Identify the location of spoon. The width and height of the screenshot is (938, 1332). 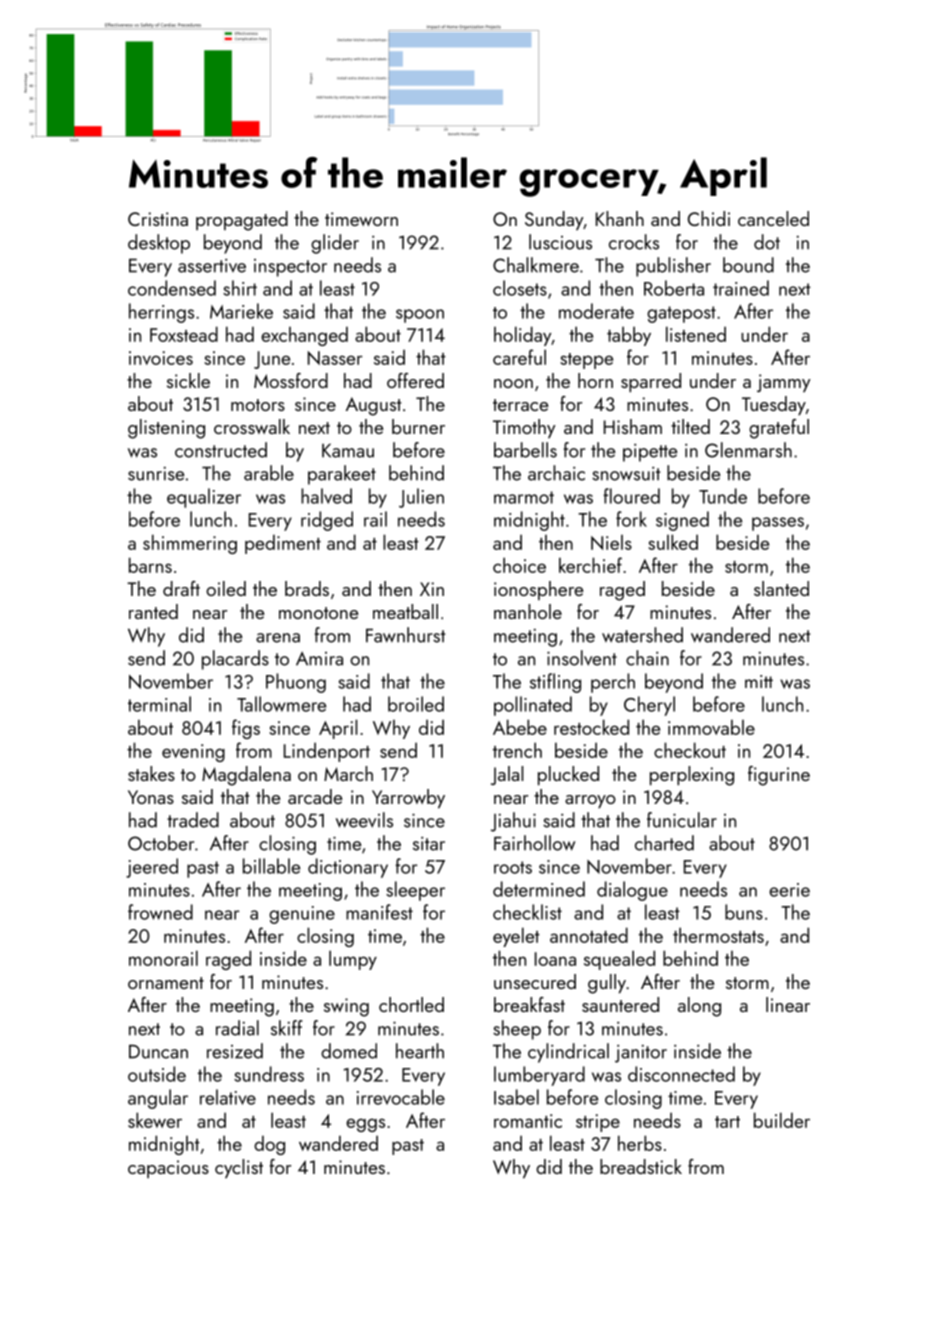
(420, 316).
